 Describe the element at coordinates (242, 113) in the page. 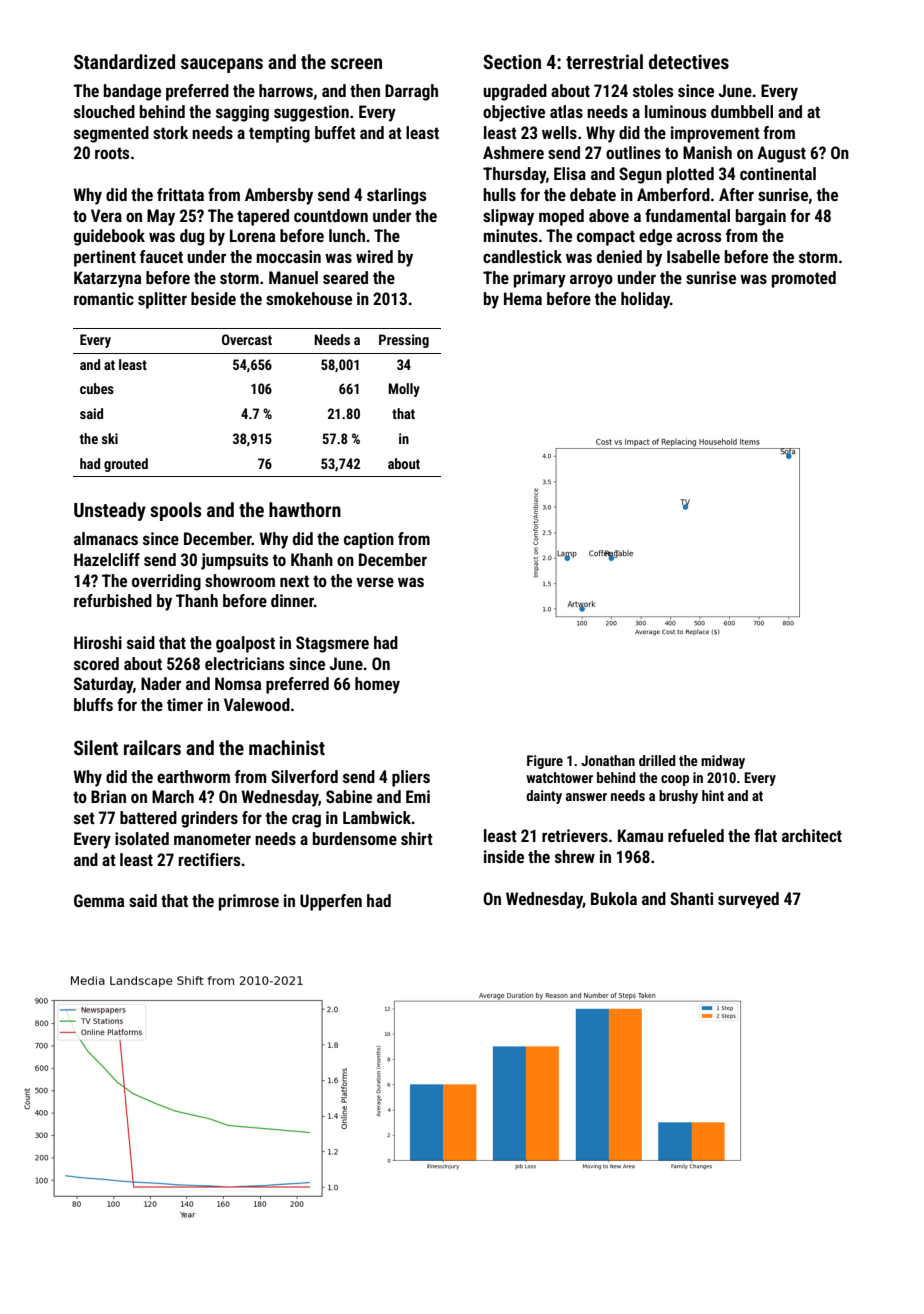

I see `sagging` at that location.
